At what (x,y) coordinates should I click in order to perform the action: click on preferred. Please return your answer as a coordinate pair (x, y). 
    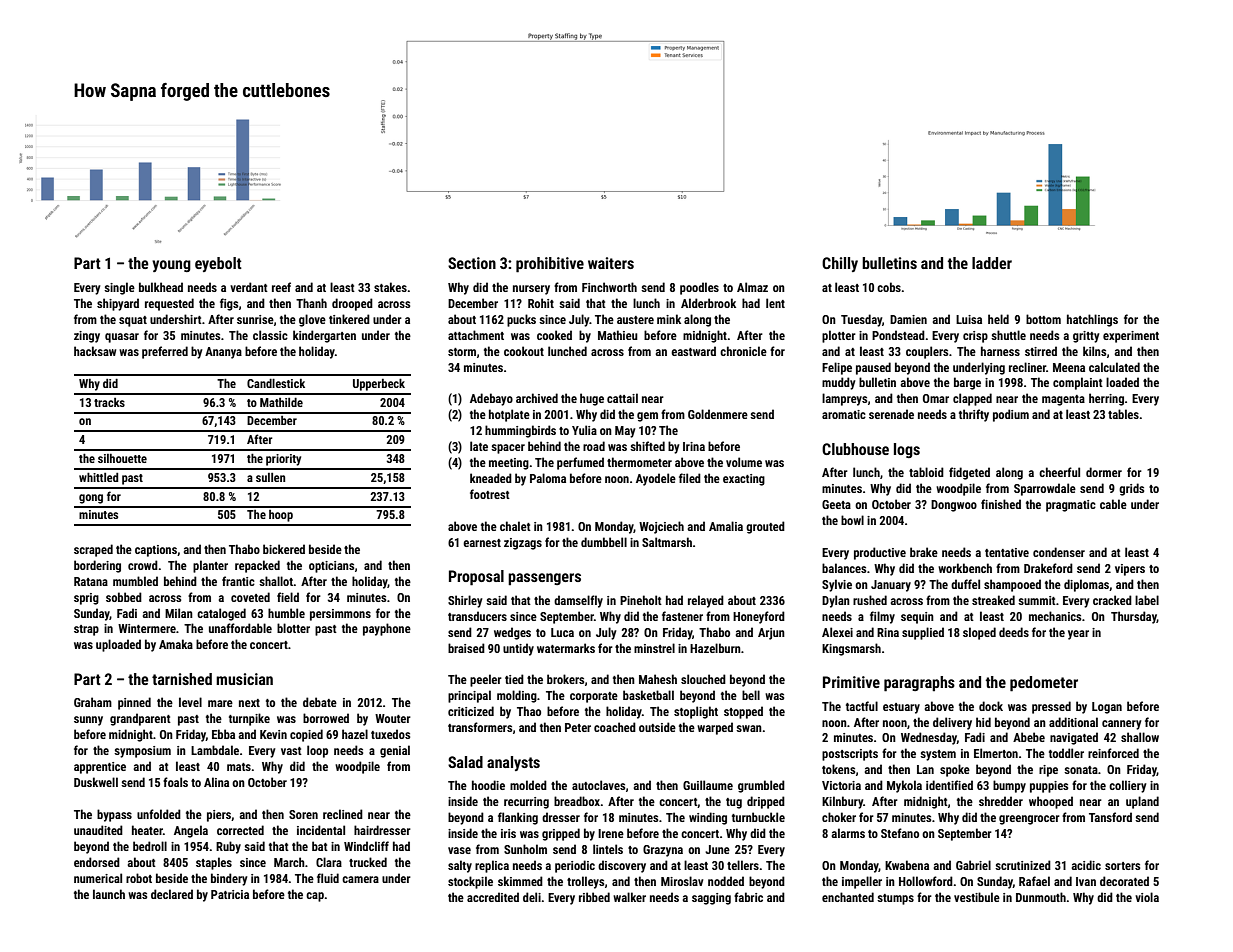
    Looking at the image, I should click on (165, 352).
